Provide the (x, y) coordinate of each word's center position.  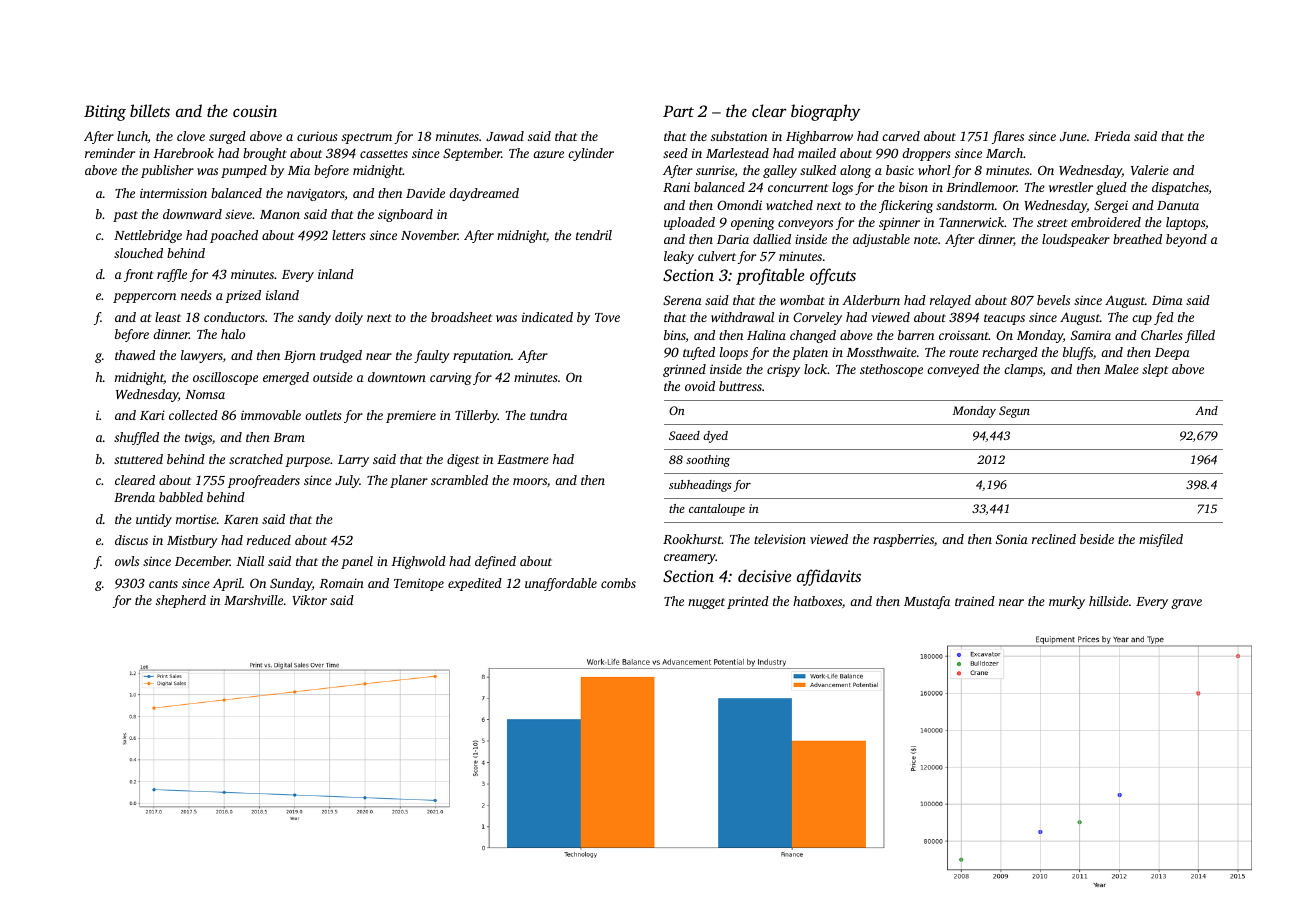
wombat (802, 300)
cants (163, 584)
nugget (706, 603)
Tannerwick (971, 222)
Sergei (1111, 206)
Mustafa (927, 602)
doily (349, 318)
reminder (110, 153)
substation (739, 136)
